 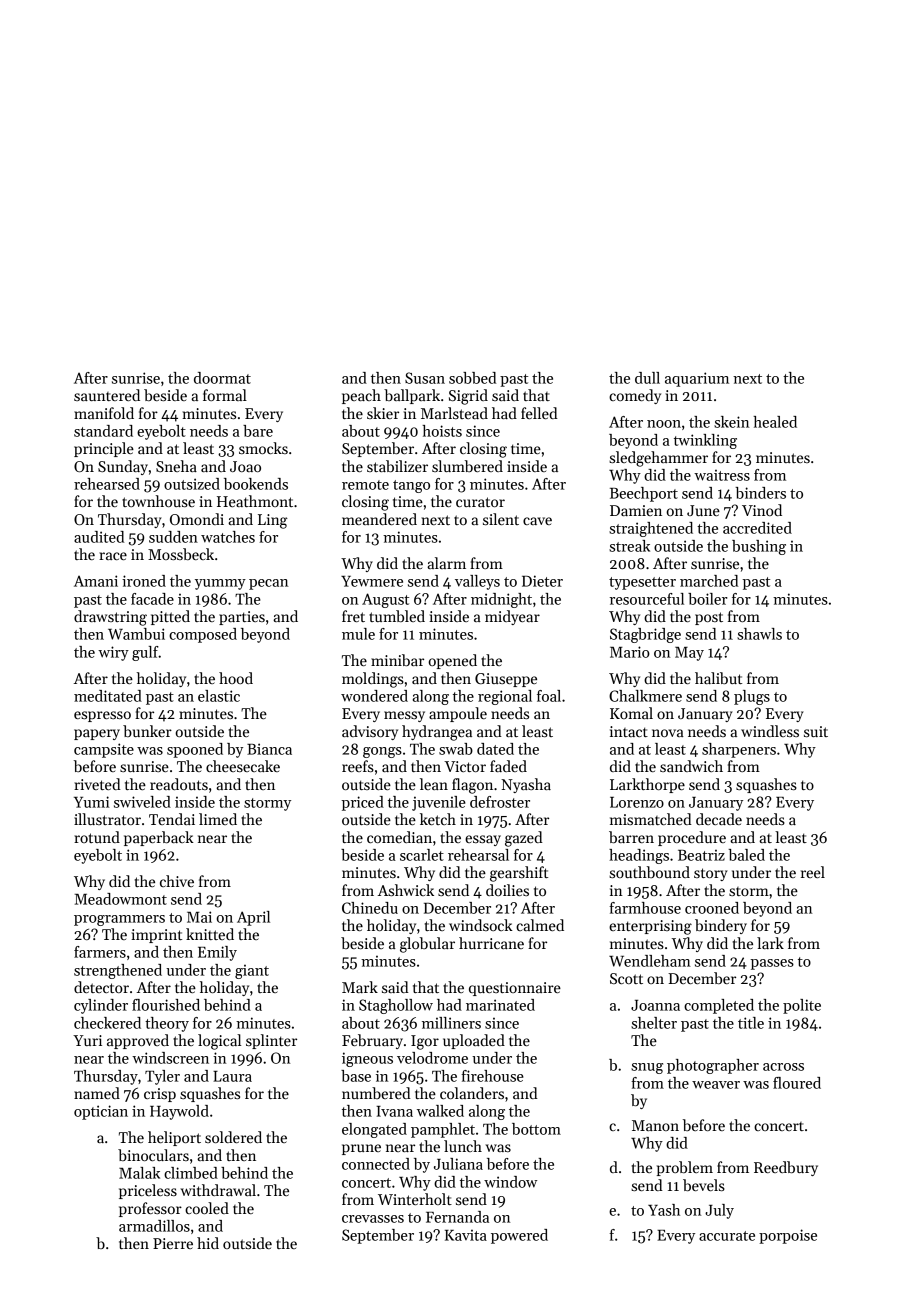 What do you see at coordinates (104, 449) in the screenshot?
I see `principle` at bounding box center [104, 449].
